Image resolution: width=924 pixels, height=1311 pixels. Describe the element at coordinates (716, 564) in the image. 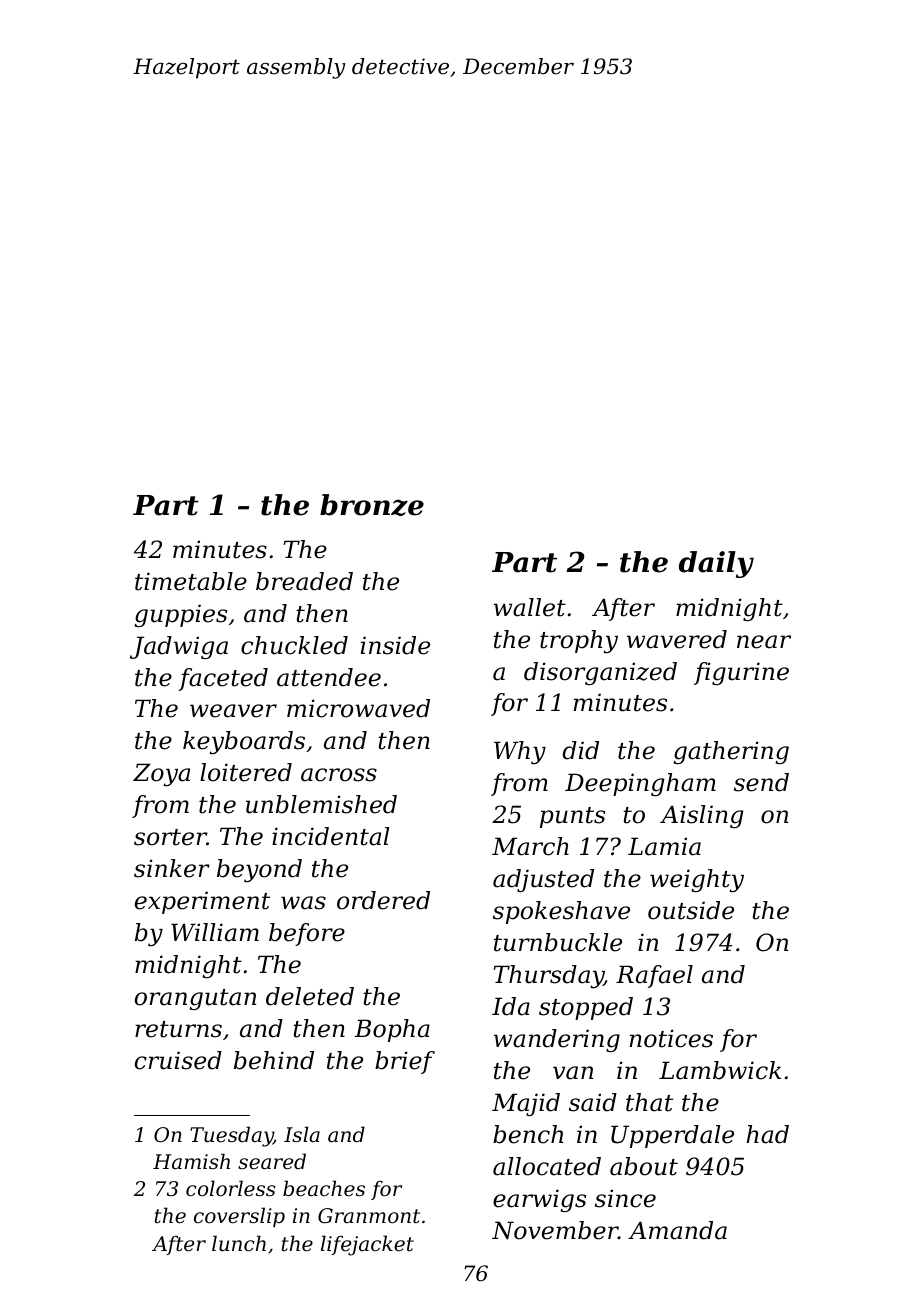

I see `daily` at that location.
